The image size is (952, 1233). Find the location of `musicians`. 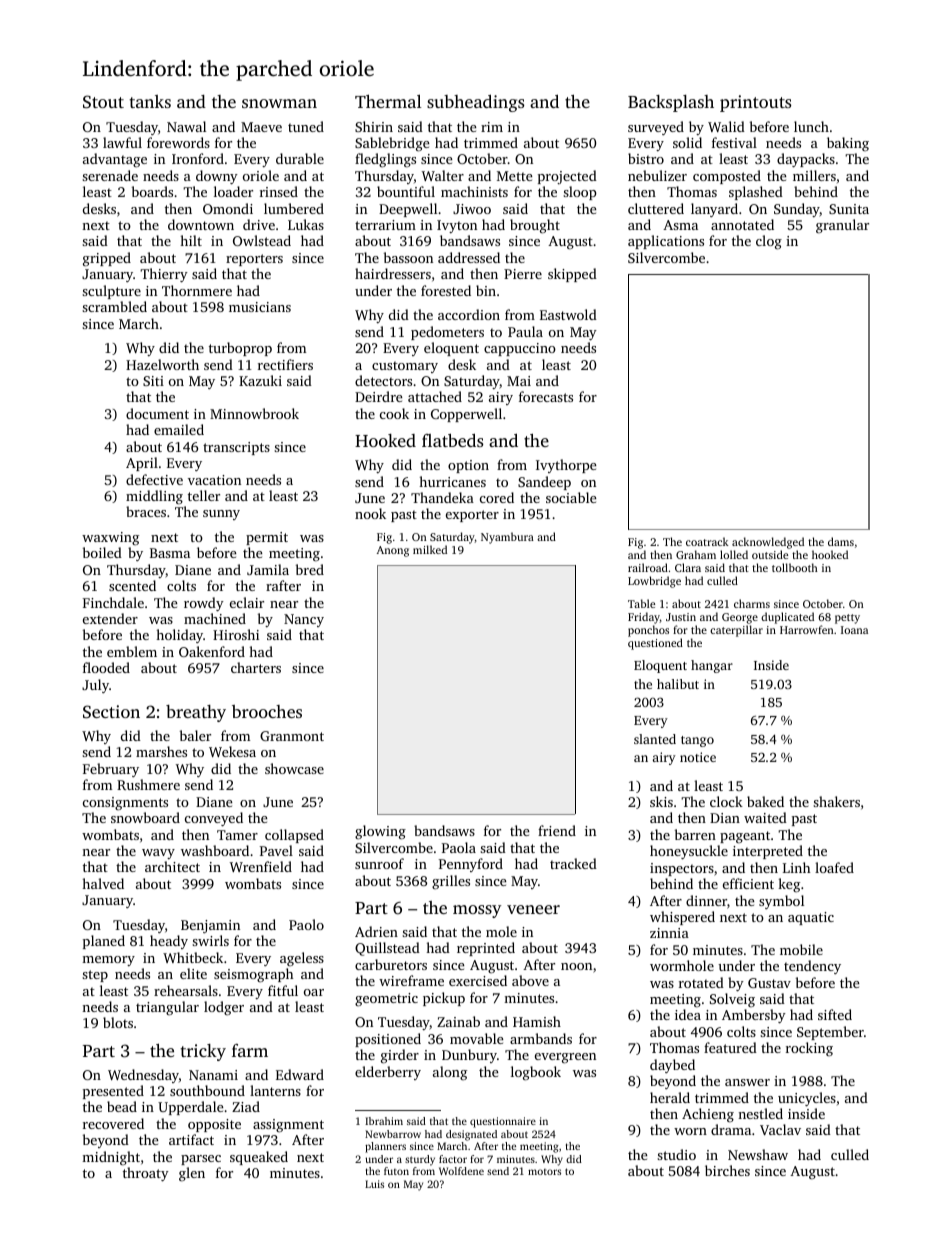

musicians is located at coordinates (260, 307).
